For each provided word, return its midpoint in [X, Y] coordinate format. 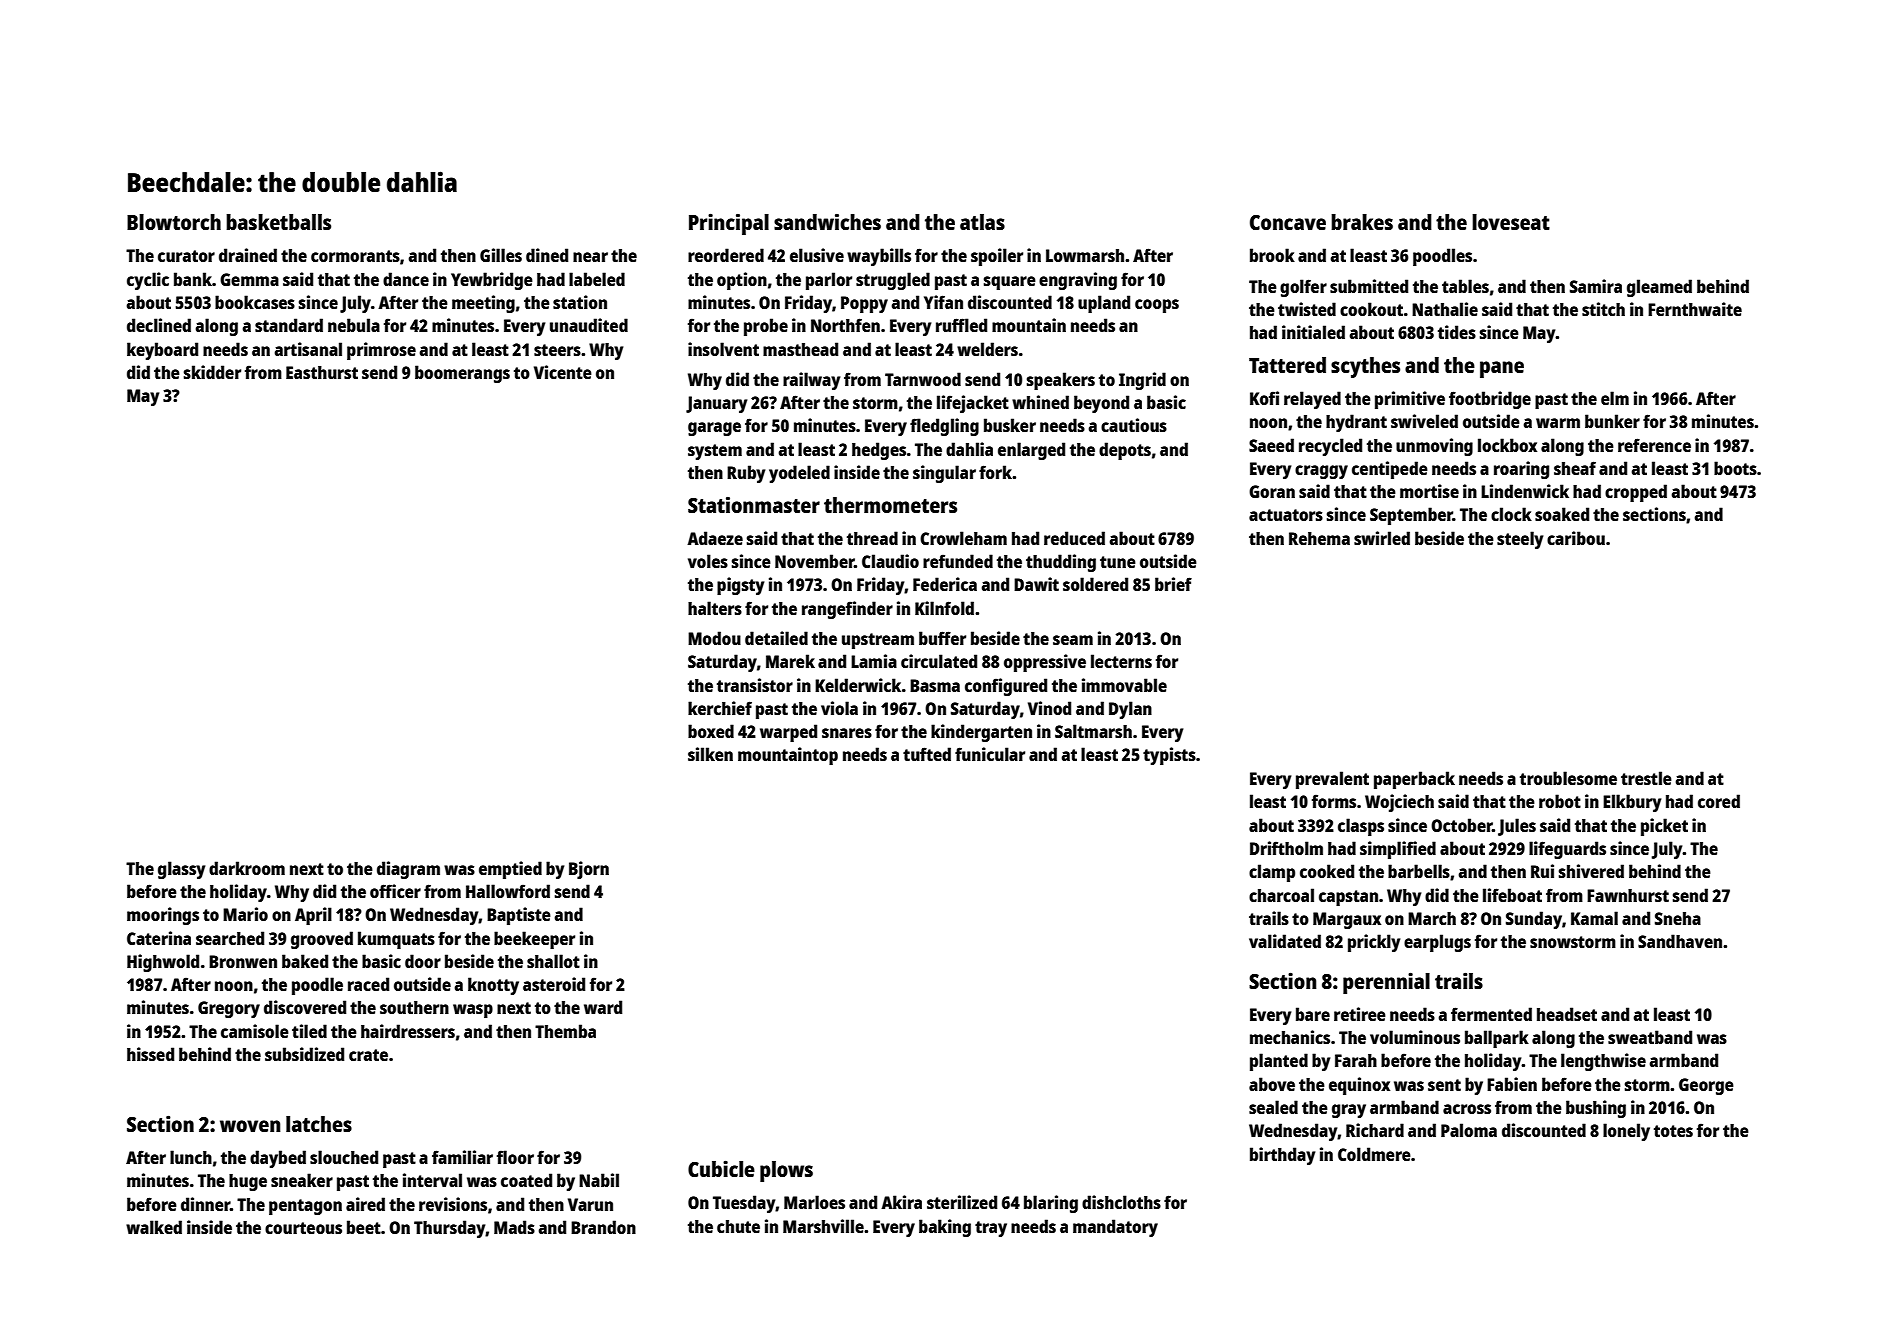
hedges [879, 451]
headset [1567, 1014]
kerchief [720, 708]
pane [1502, 369]
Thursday [450, 1229]
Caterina [159, 938]
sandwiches [827, 221]
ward [603, 1007]
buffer [942, 638]
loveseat [1511, 222]
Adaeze [715, 538]
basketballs [278, 222]
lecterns [1121, 661]
